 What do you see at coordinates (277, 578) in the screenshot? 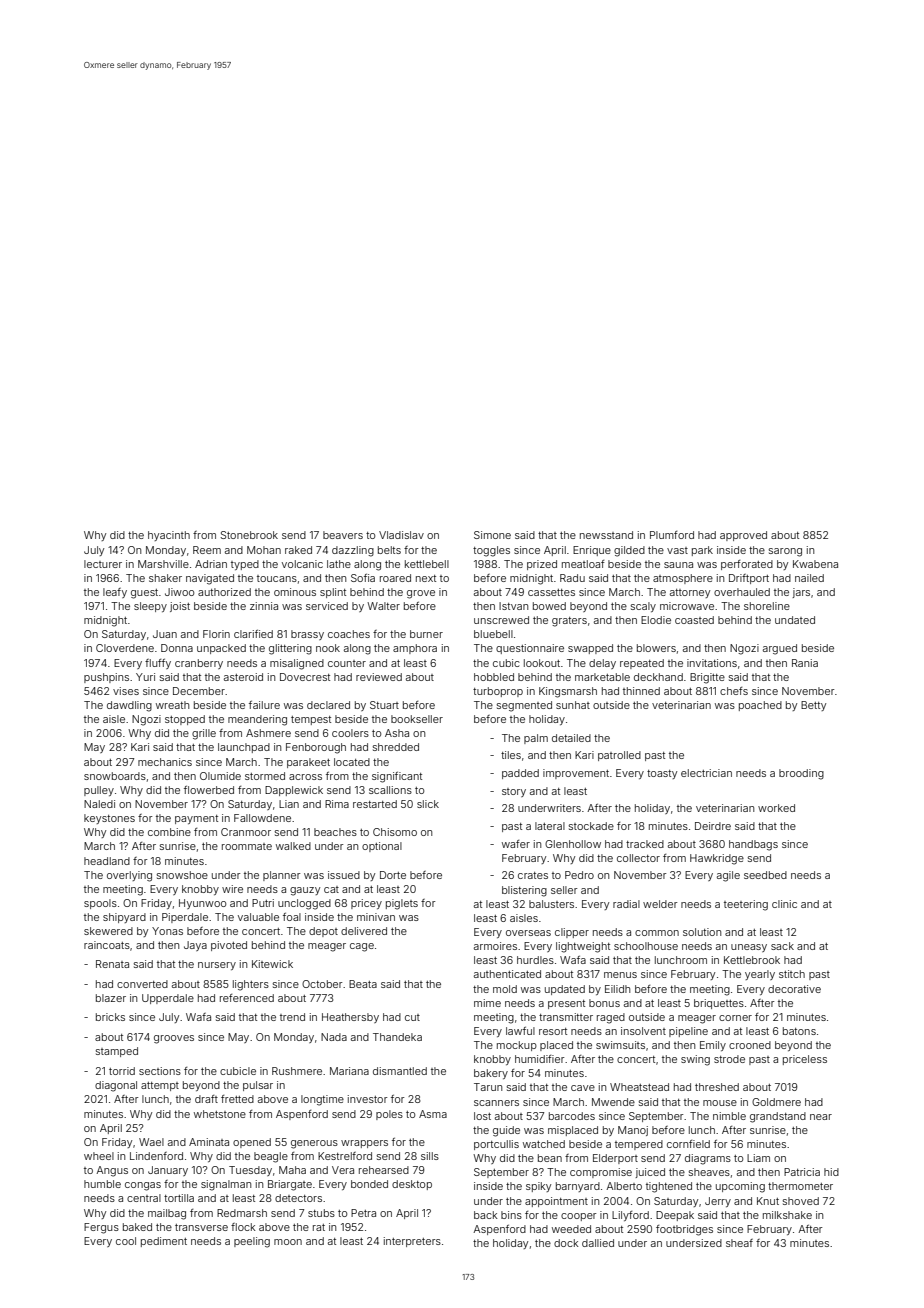
I see `toucans` at bounding box center [277, 578].
